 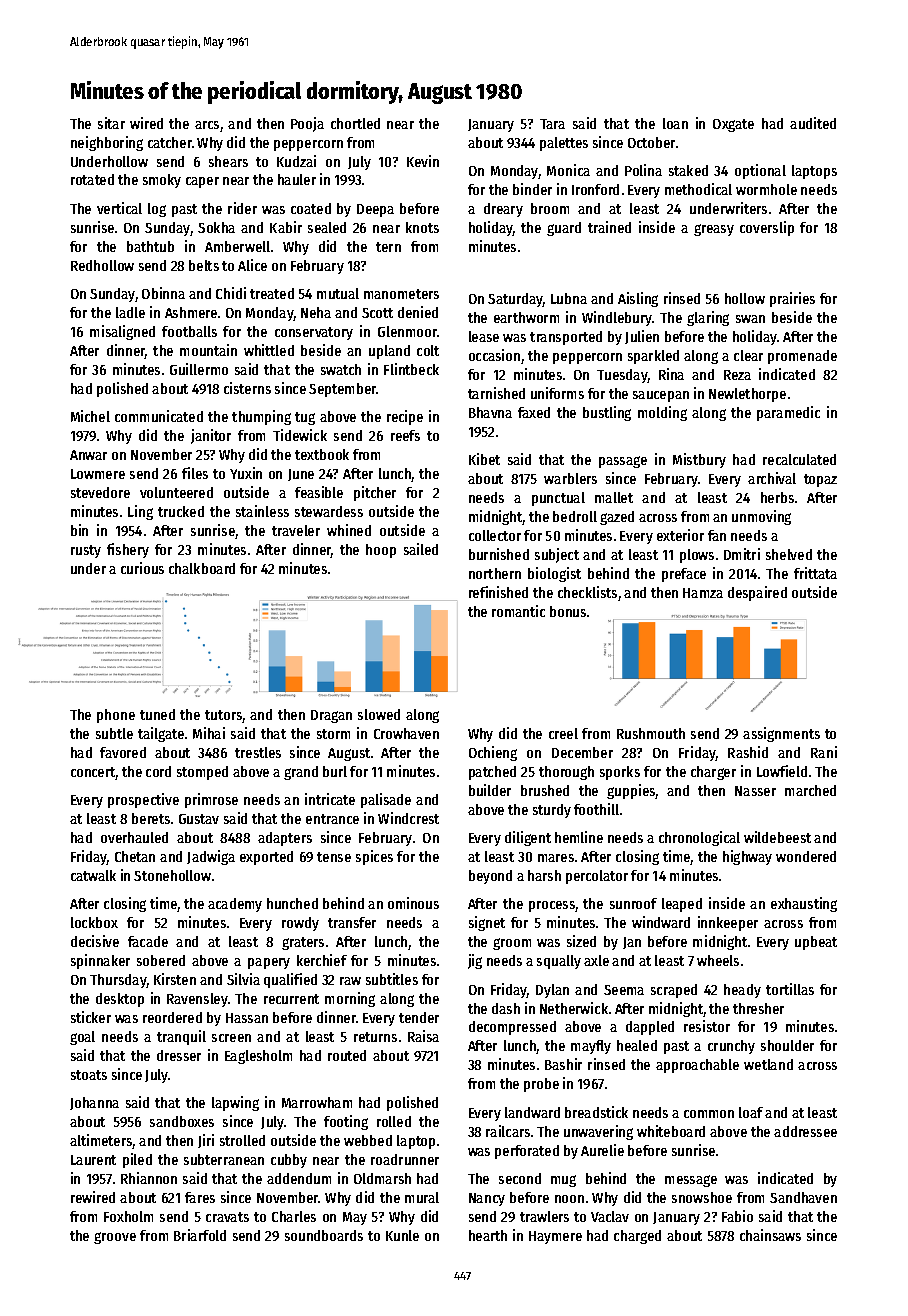 What do you see at coordinates (770, 1235) in the document?
I see `chainsaws` at bounding box center [770, 1235].
